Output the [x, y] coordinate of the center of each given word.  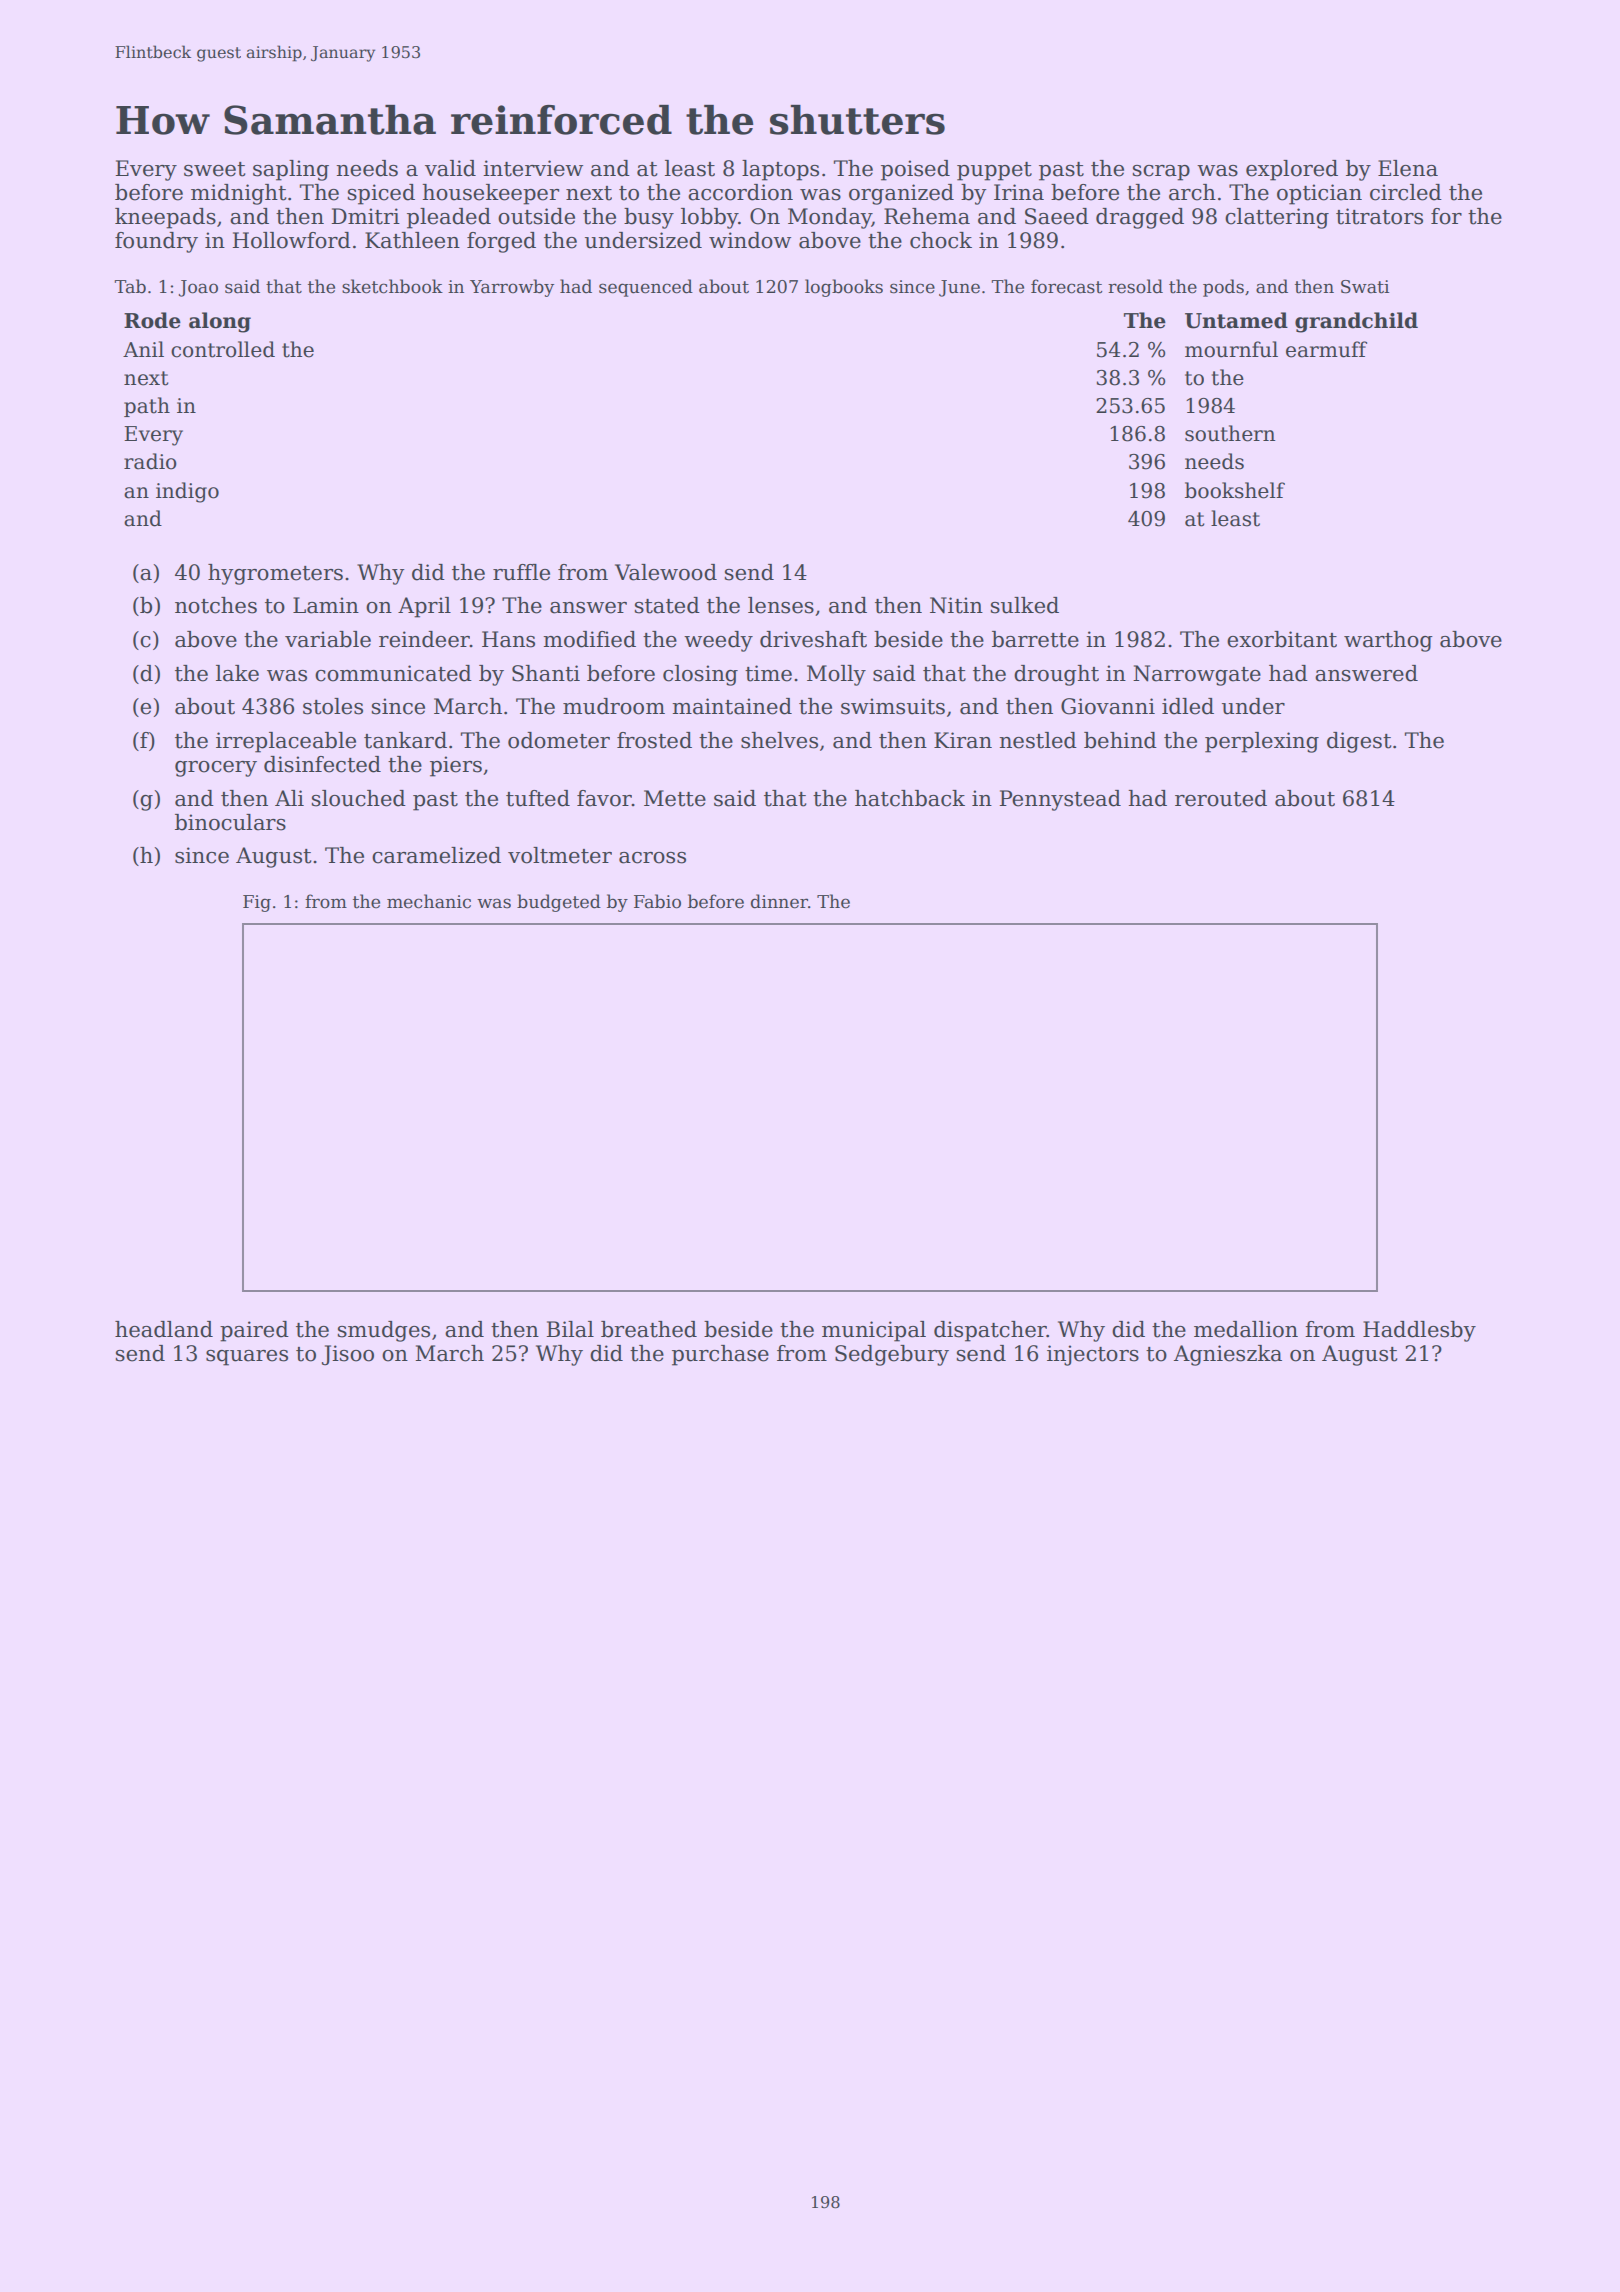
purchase [720, 1355]
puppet [994, 171]
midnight [238, 194]
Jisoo [348, 1355]
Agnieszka [1228, 1355]
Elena [1408, 168]
